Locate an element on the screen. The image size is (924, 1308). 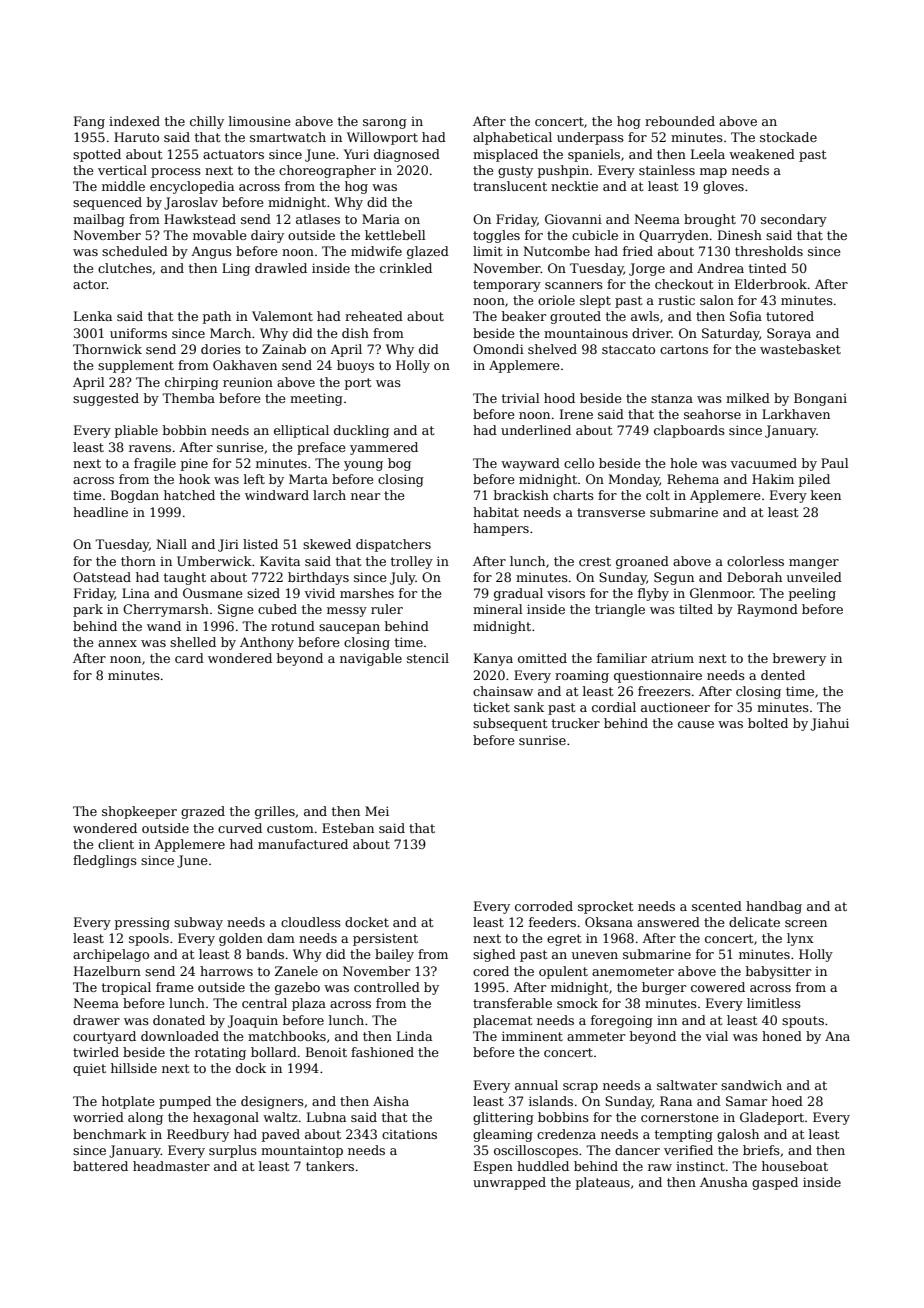
Fang is located at coordinates (89, 122).
